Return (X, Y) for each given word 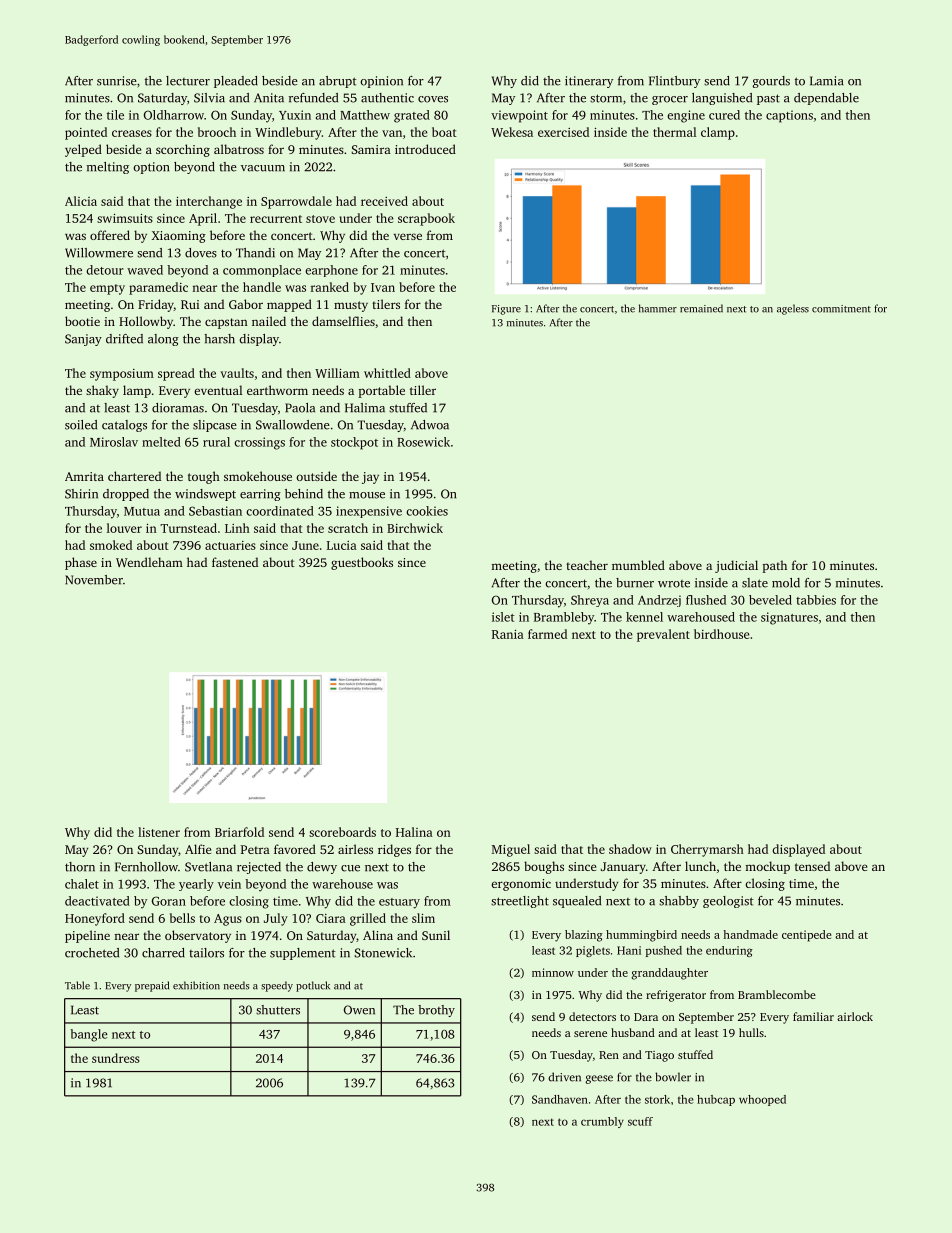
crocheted (92, 953)
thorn (80, 867)
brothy (436, 1011)
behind (304, 494)
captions (789, 116)
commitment (841, 309)
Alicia (81, 201)
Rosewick (423, 442)
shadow (630, 849)
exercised (563, 132)
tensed (812, 866)
